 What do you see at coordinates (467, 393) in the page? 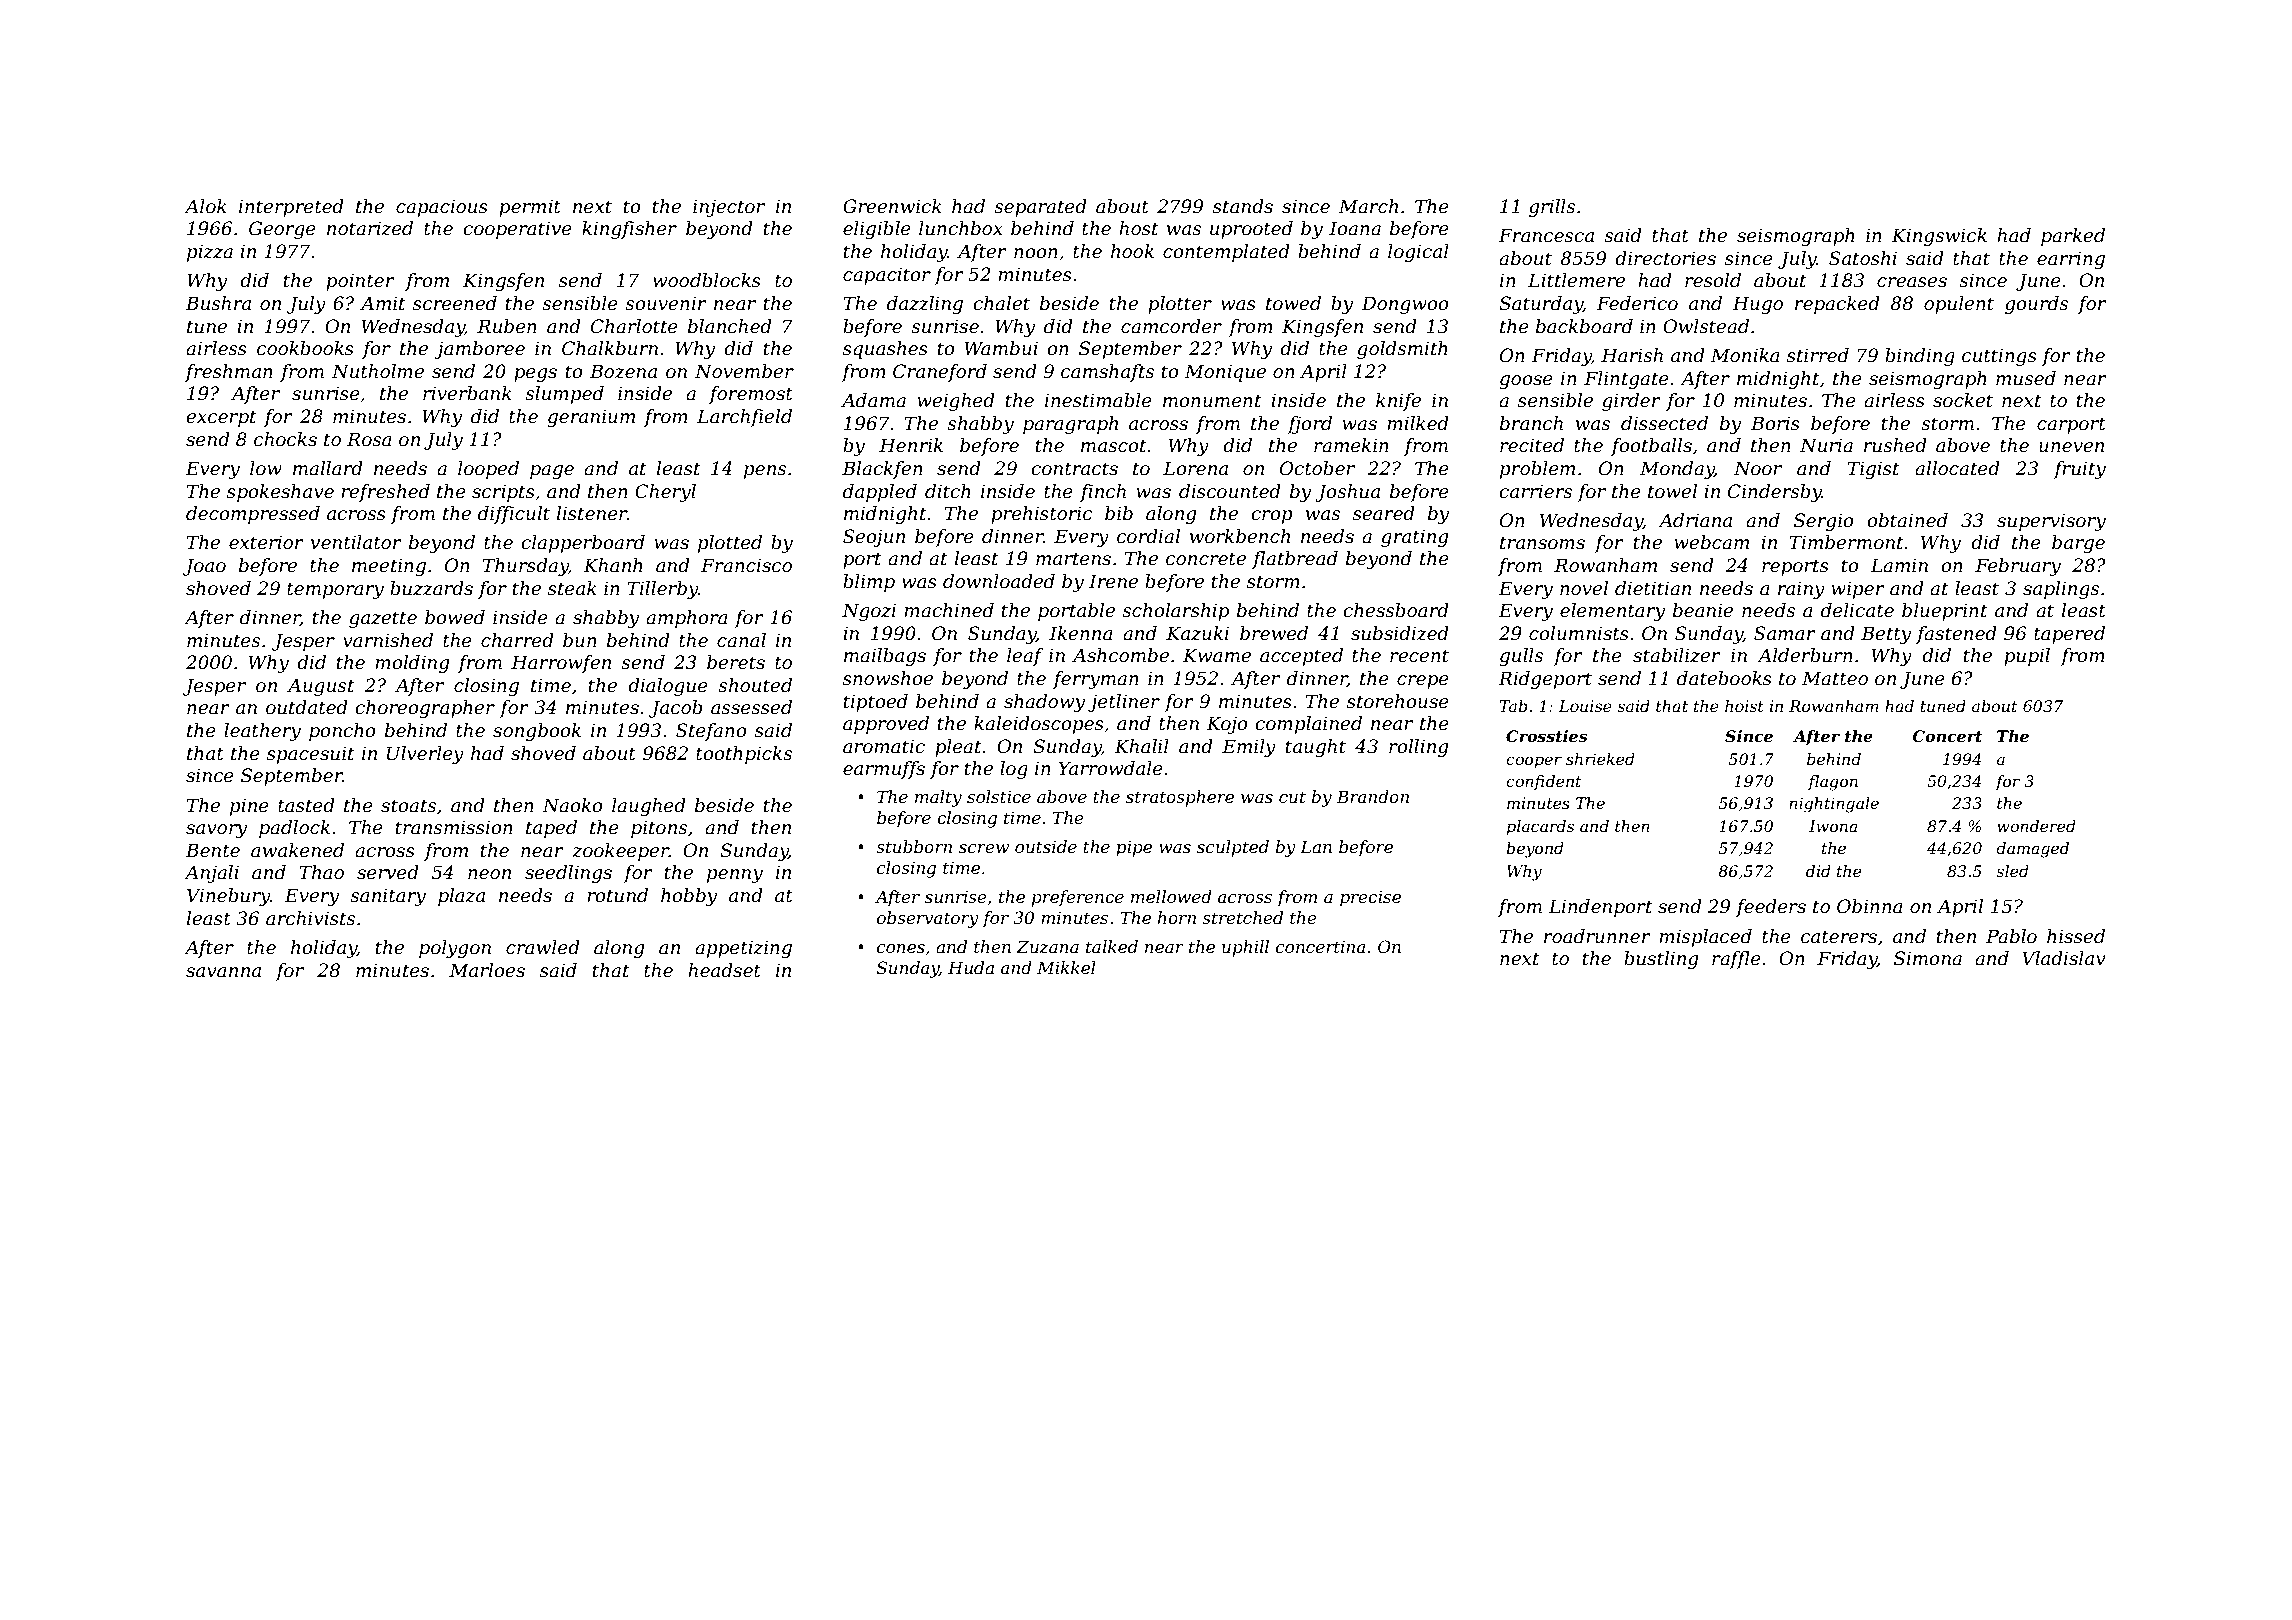
I see `riverbank` at bounding box center [467, 393].
